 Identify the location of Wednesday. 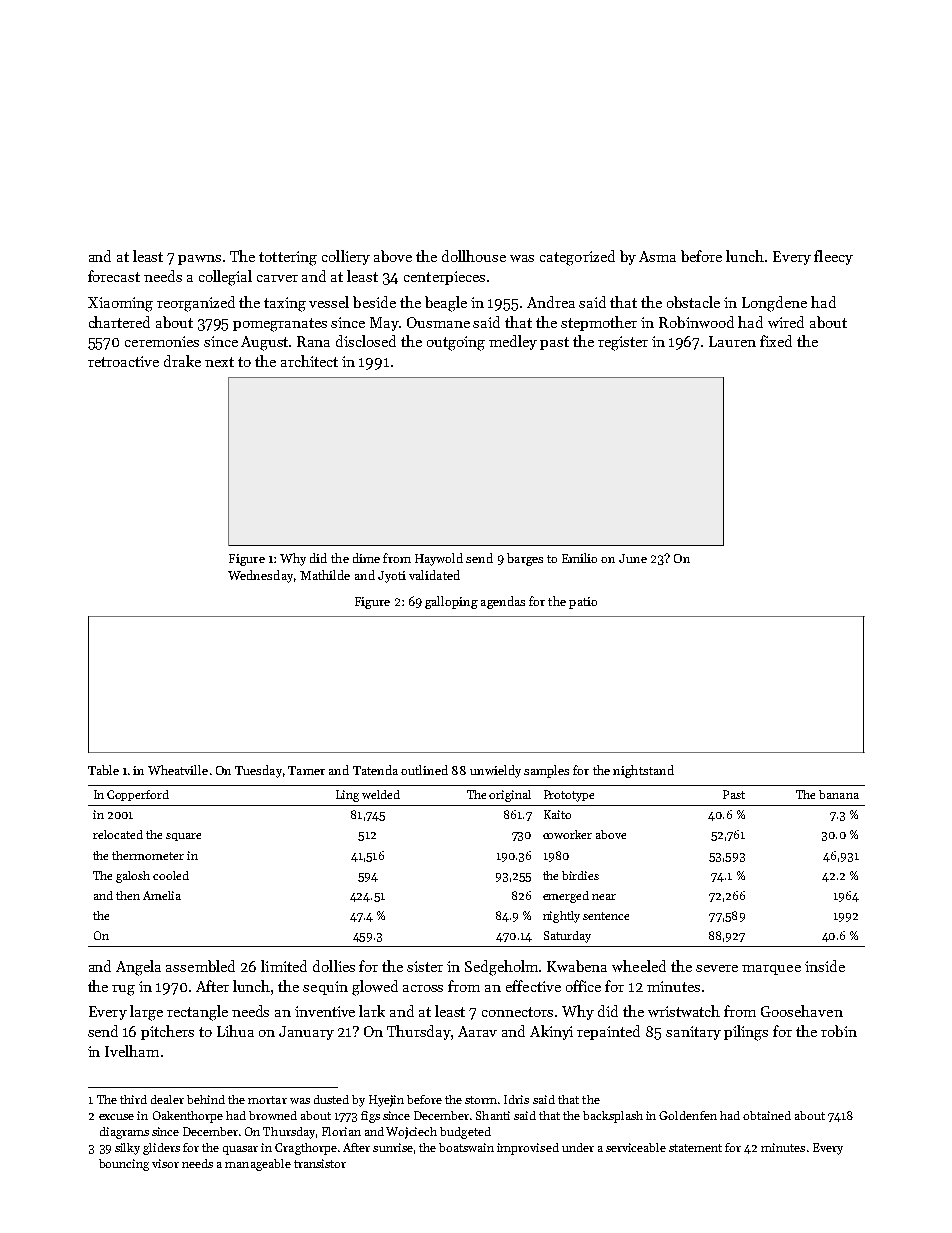
(260, 576).
